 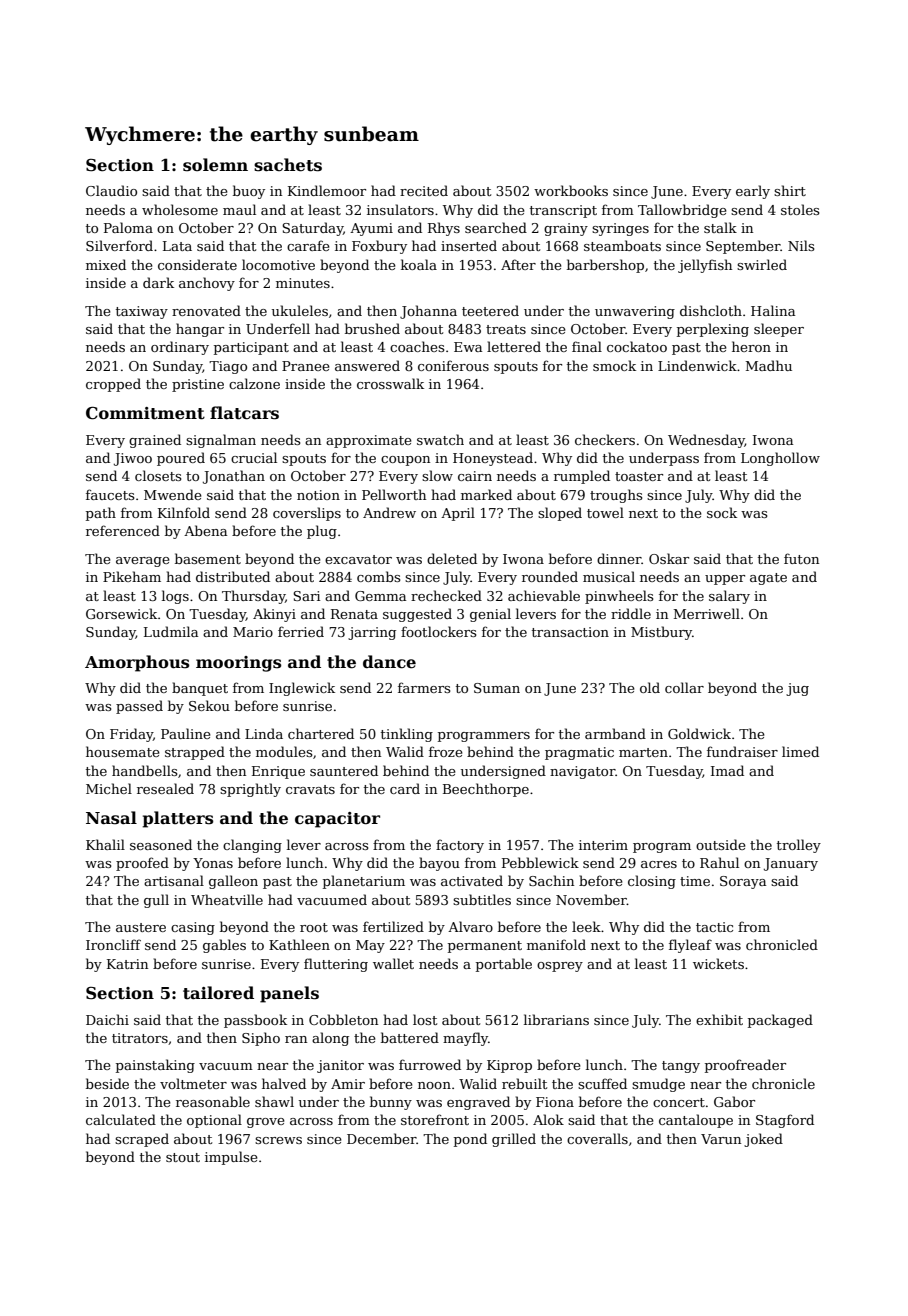 What do you see at coordinates (312, 229) in the screenshot?
I see `Saturday` at bounding box center [312, 229].
